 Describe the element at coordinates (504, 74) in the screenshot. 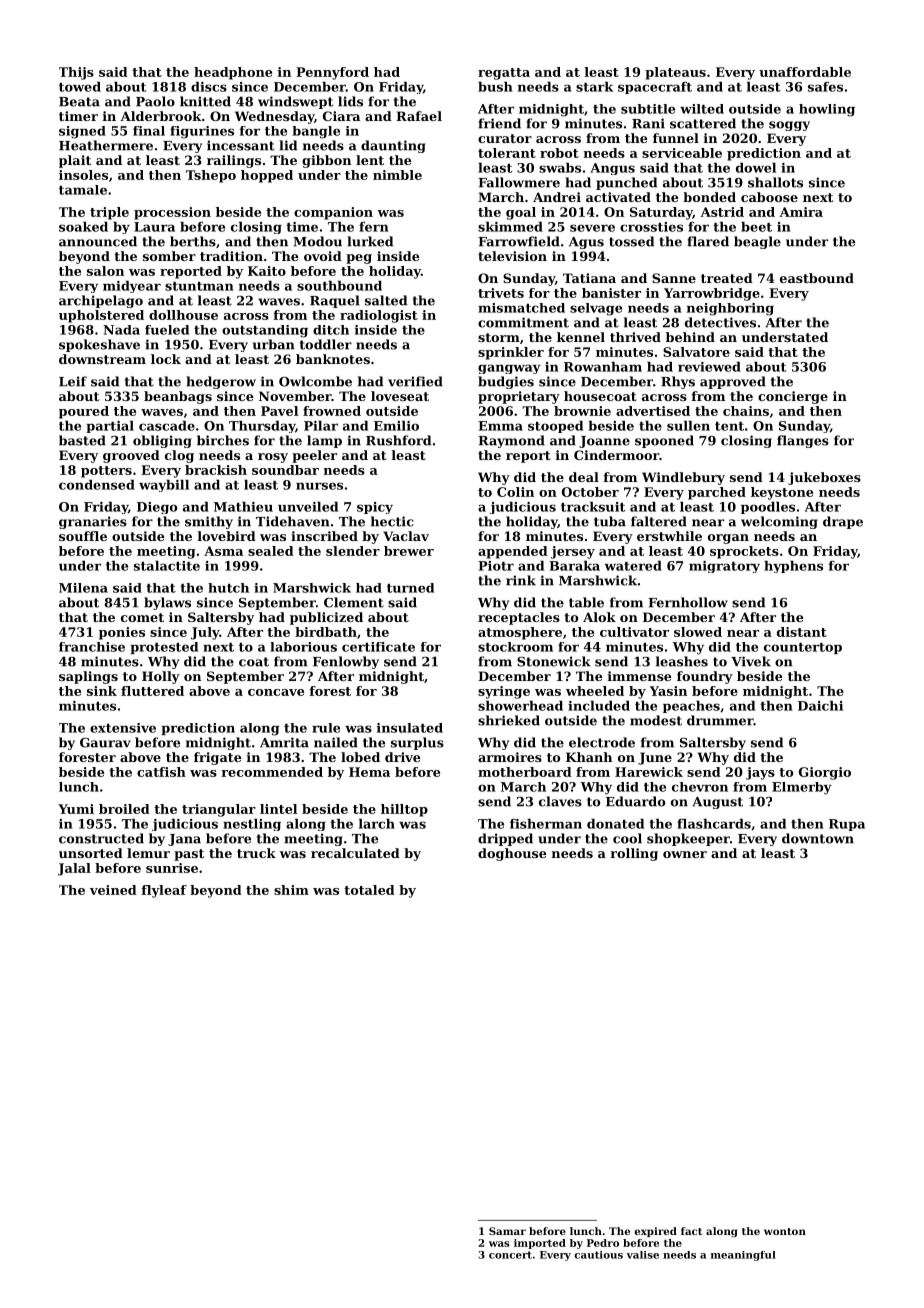

I see `regatta` at that location.
